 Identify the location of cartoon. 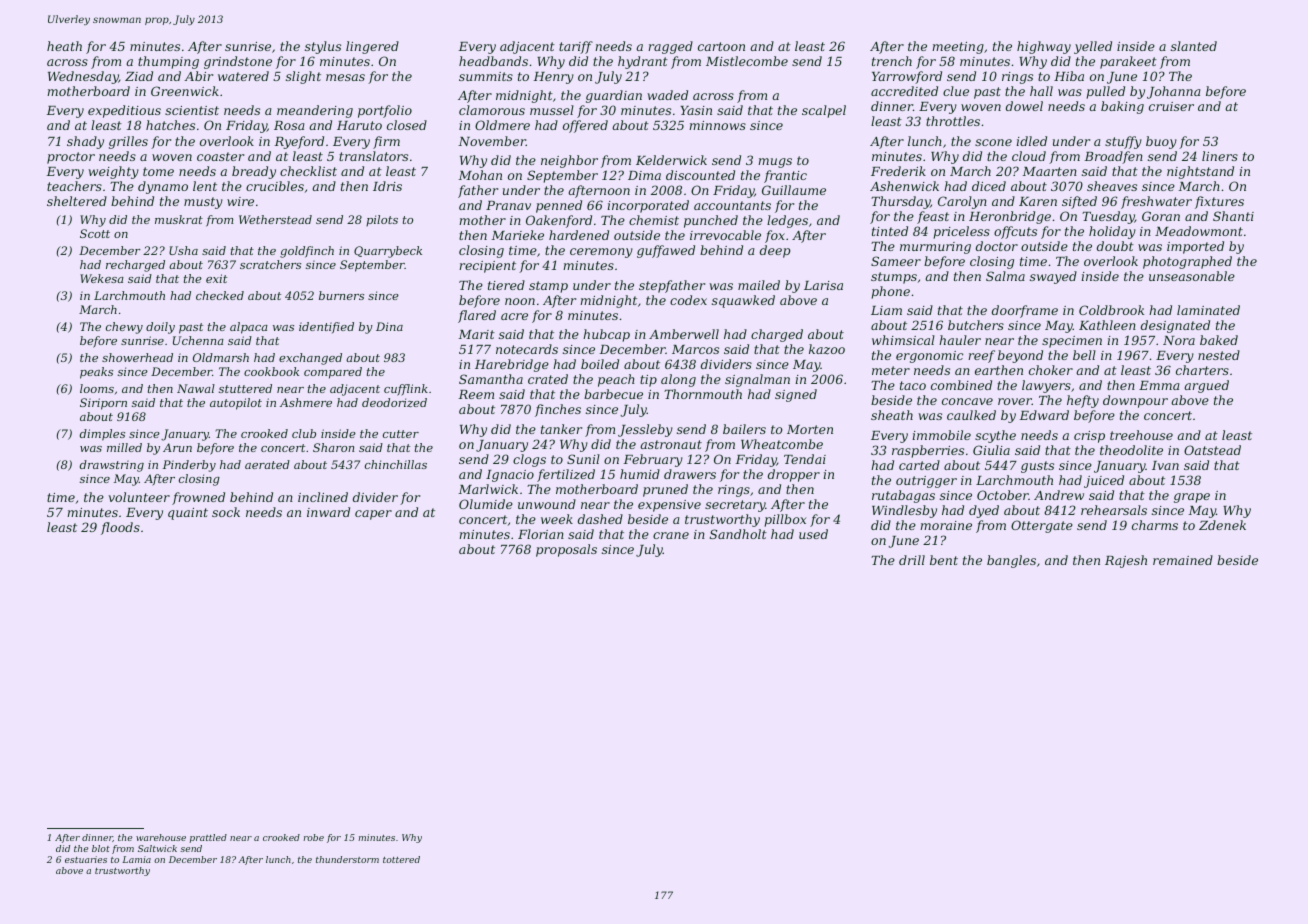
(721, 46).
